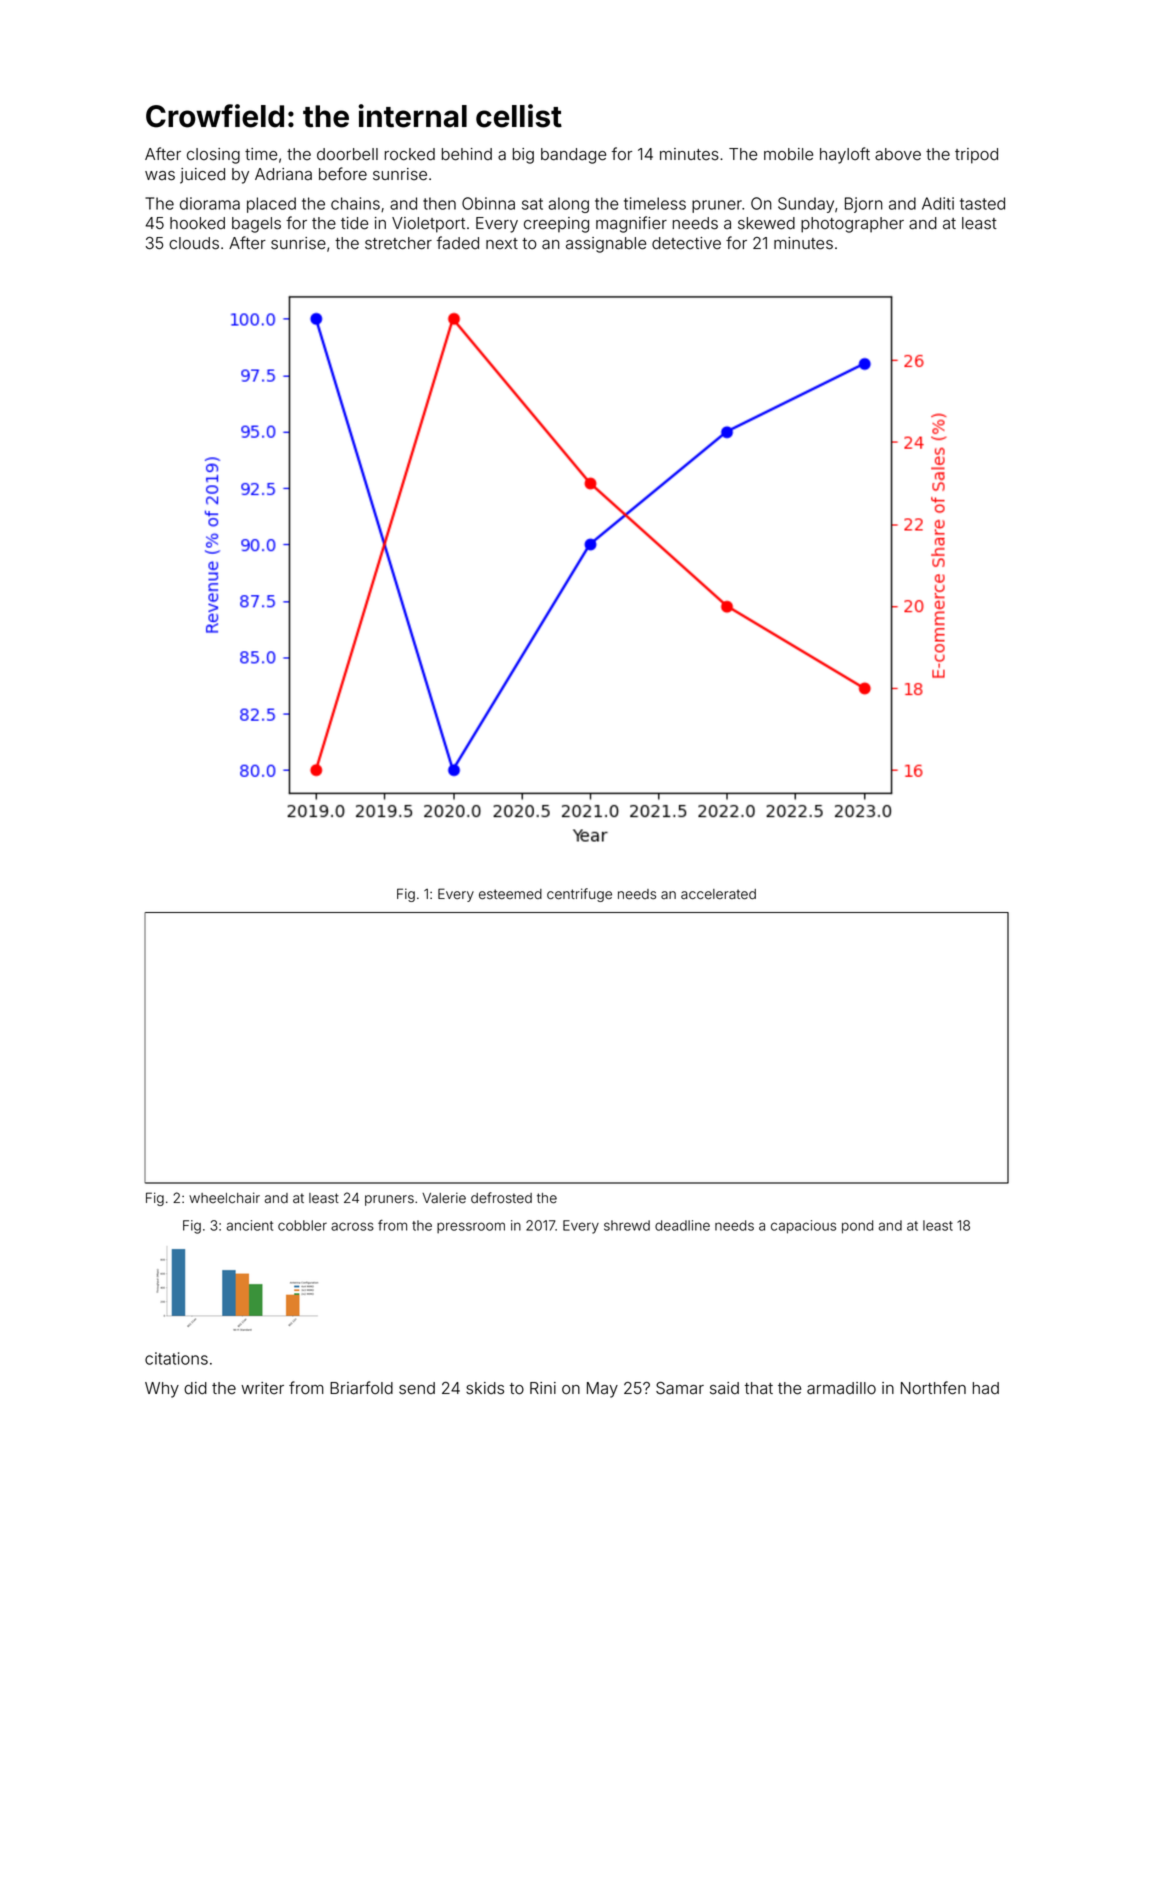 The height and width of the document is (1899, 1153). I want to click on centrifuge, so click(579, 895).
